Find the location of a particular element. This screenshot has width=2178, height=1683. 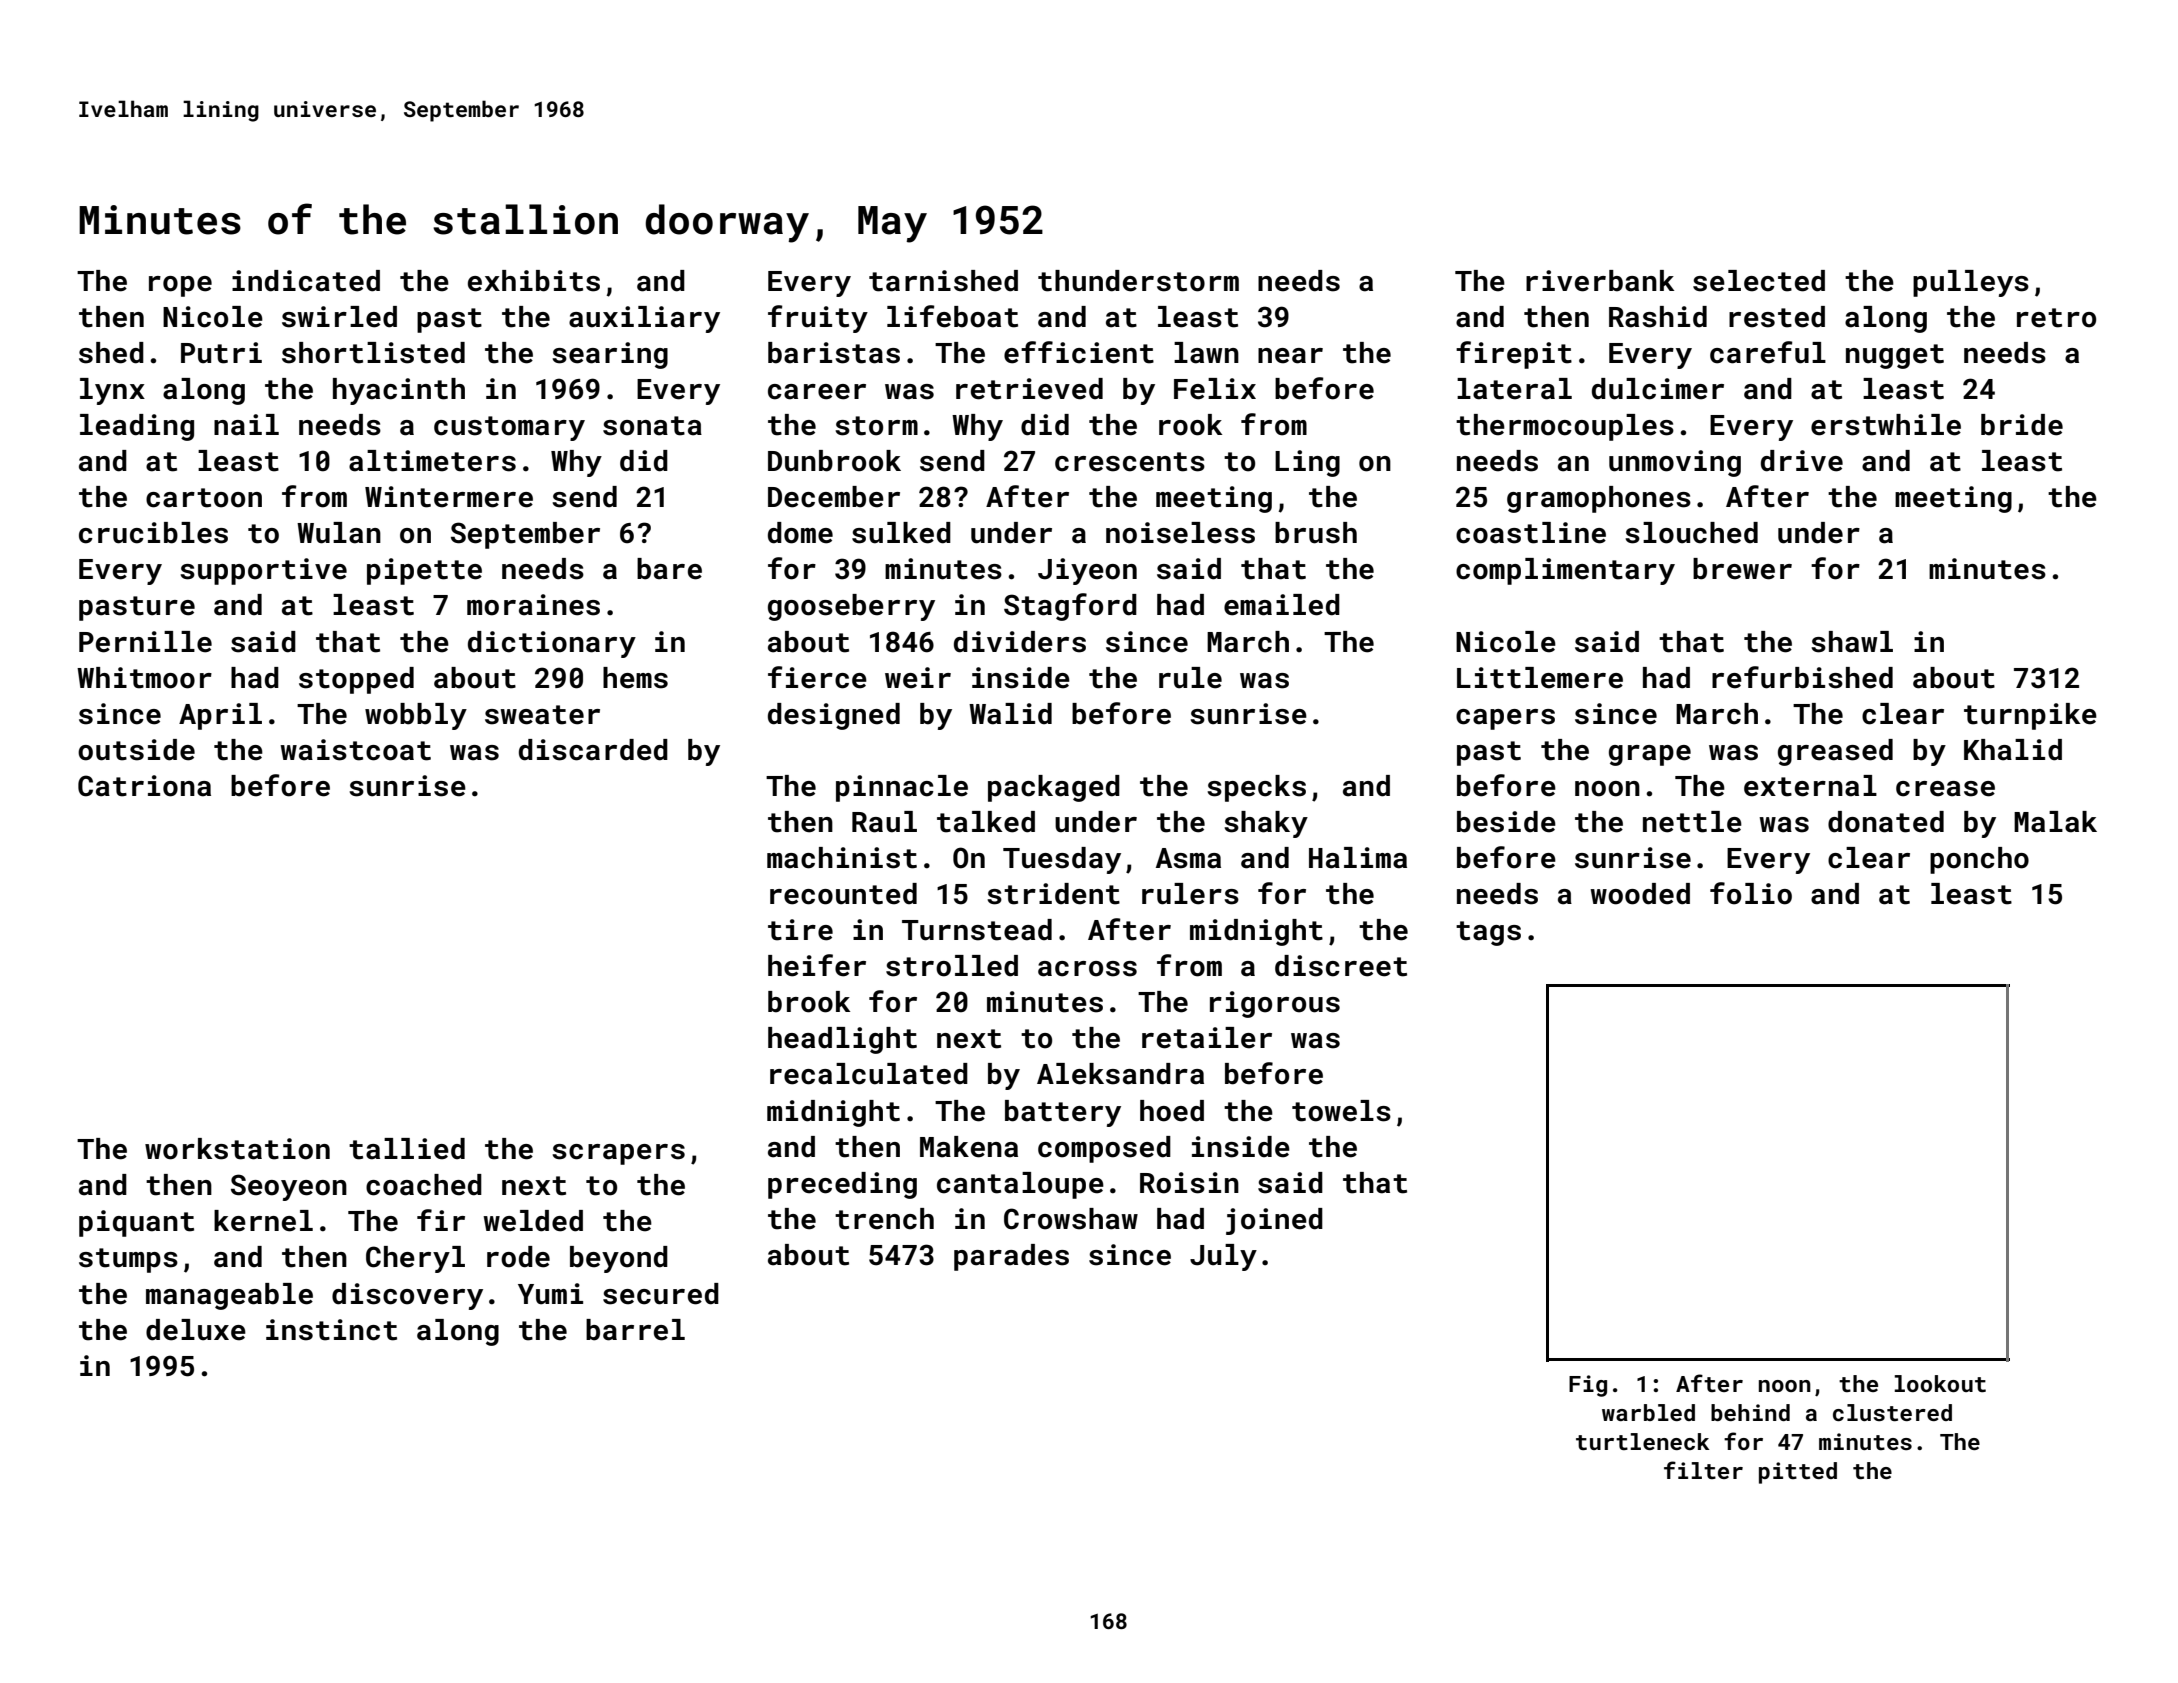

preceding is located at coordinates (842, 1185).
